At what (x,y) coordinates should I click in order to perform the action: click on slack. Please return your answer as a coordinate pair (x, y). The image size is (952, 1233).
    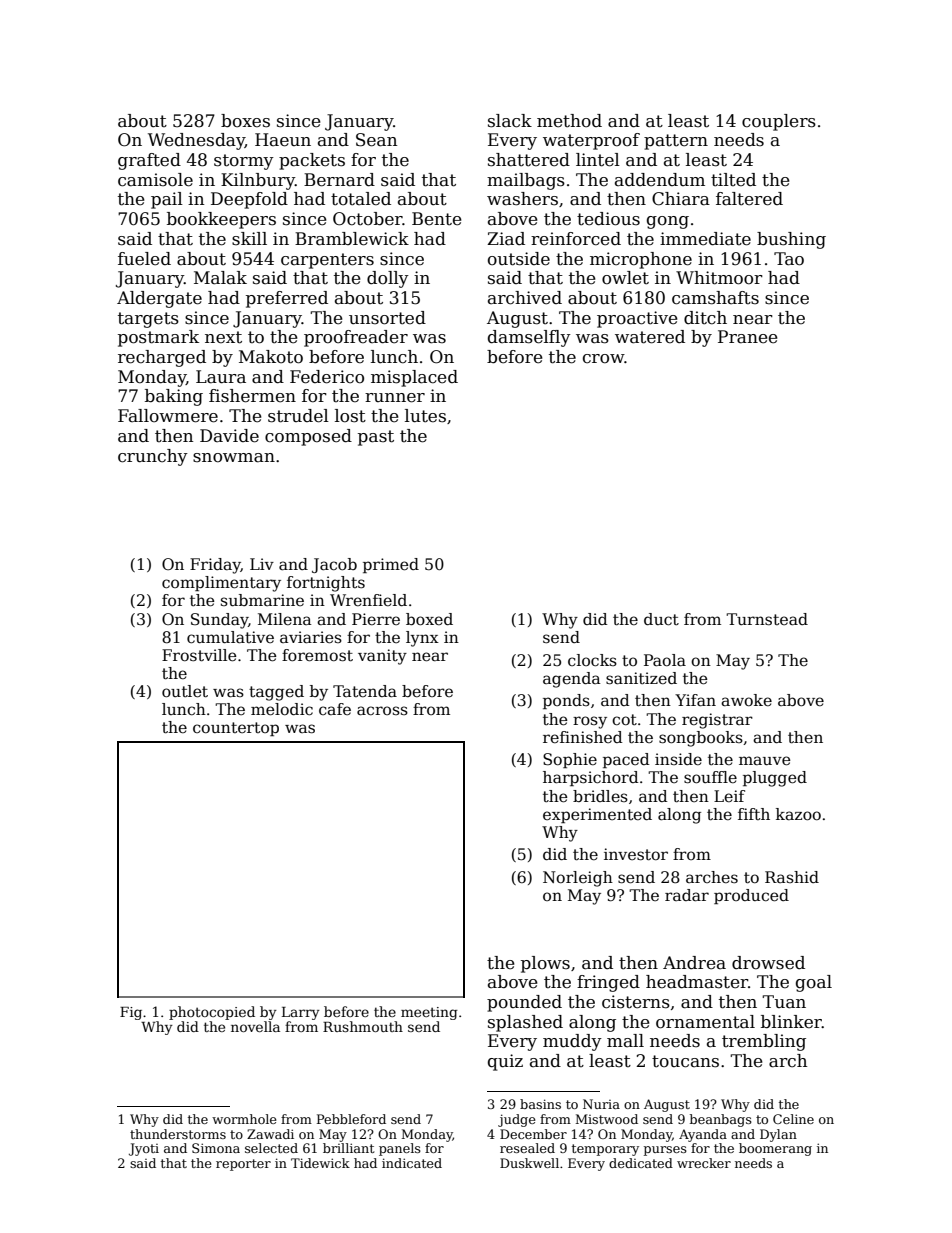
    Looking at the image, I should click on (510, 121).
